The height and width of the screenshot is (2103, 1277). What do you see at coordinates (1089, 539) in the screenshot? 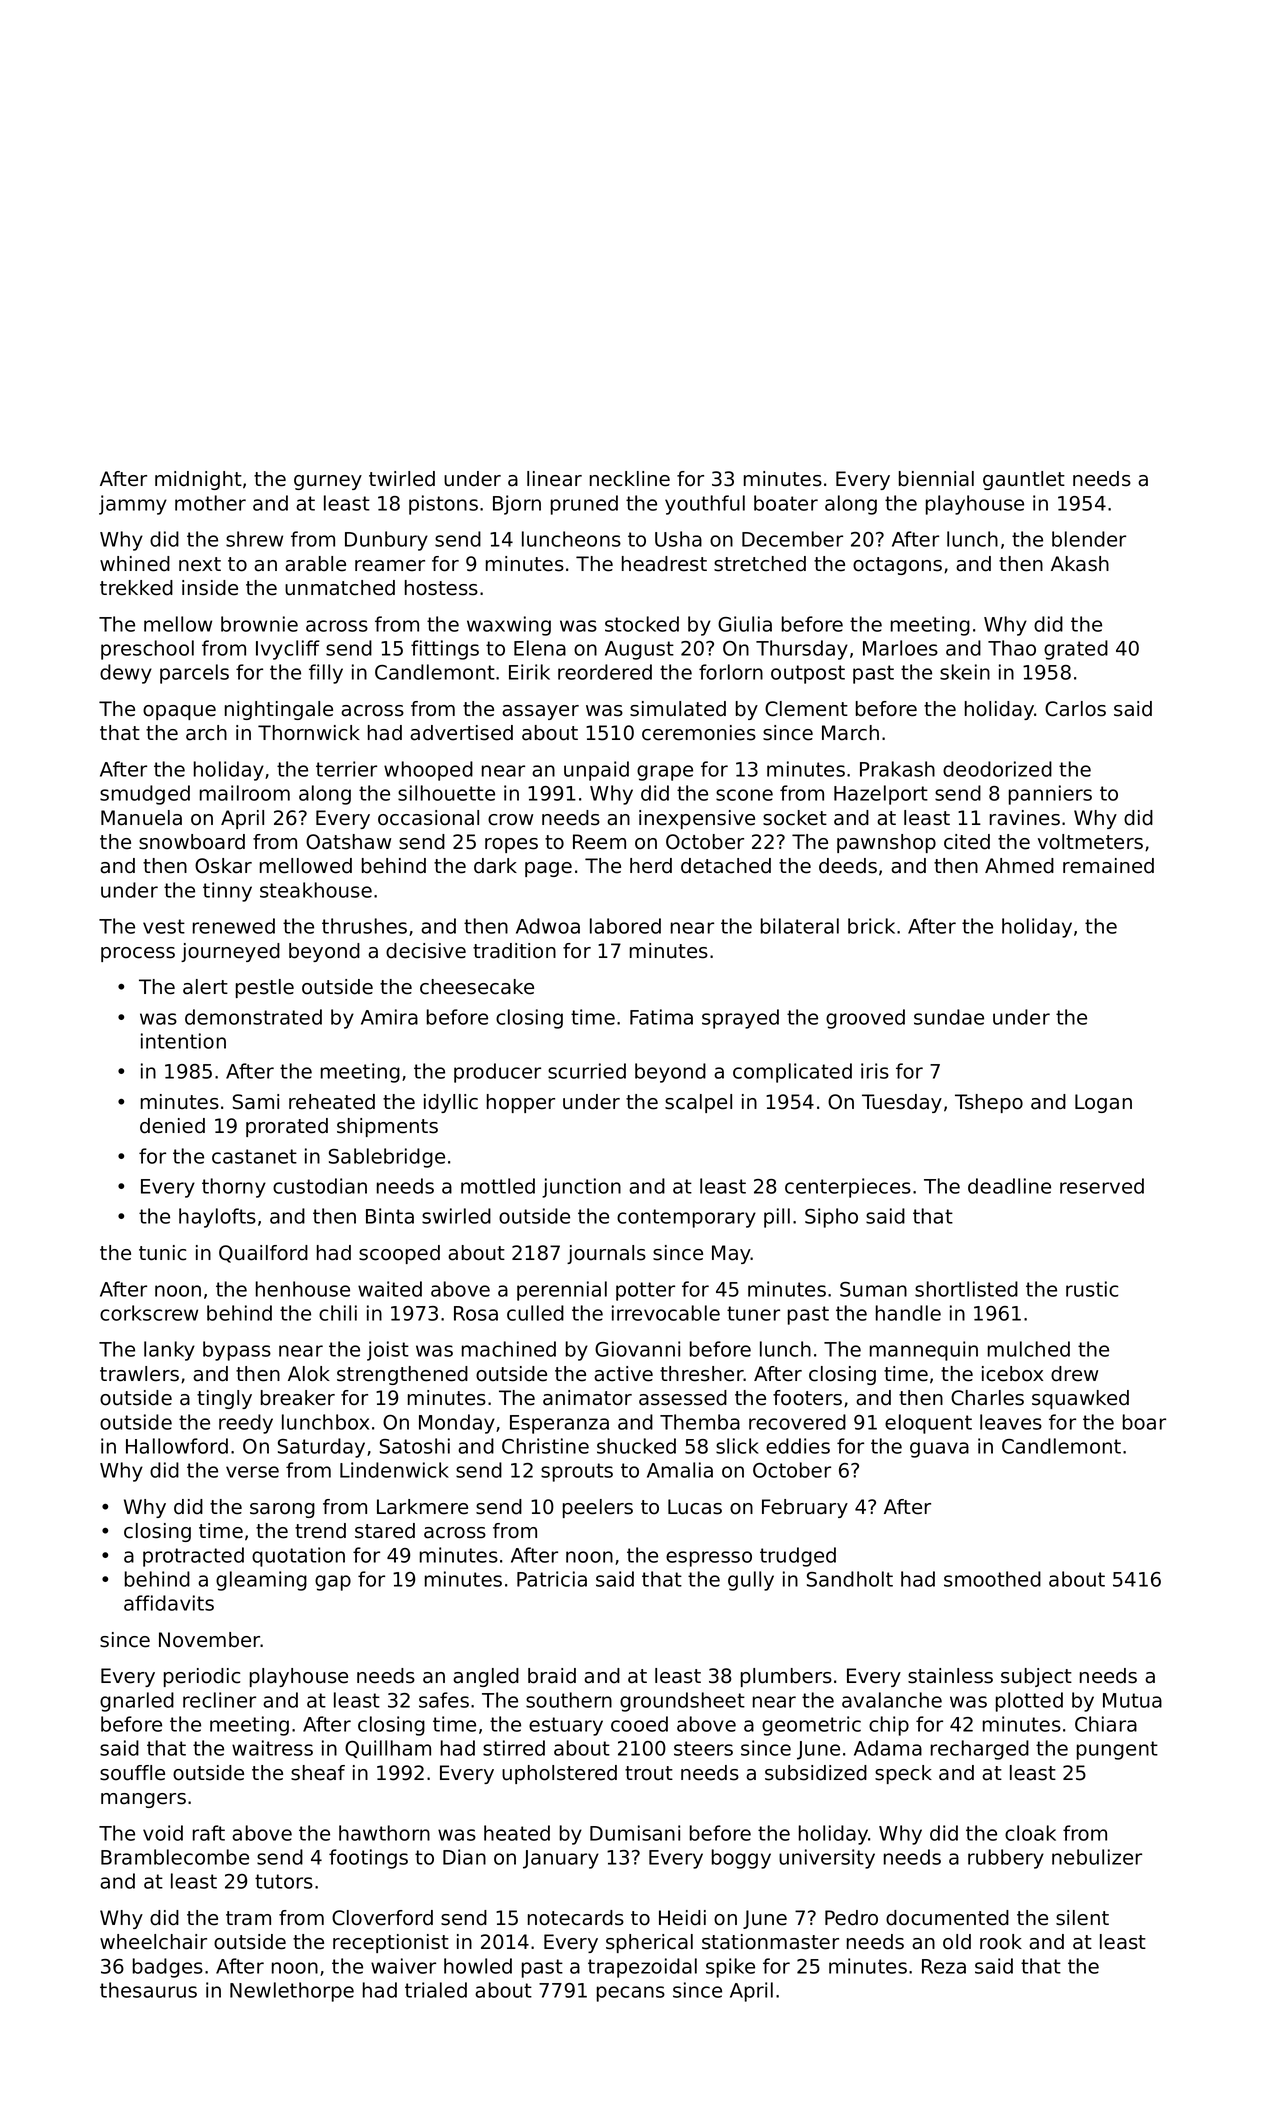
I see `blender` at bounding box center [1089, 539].
